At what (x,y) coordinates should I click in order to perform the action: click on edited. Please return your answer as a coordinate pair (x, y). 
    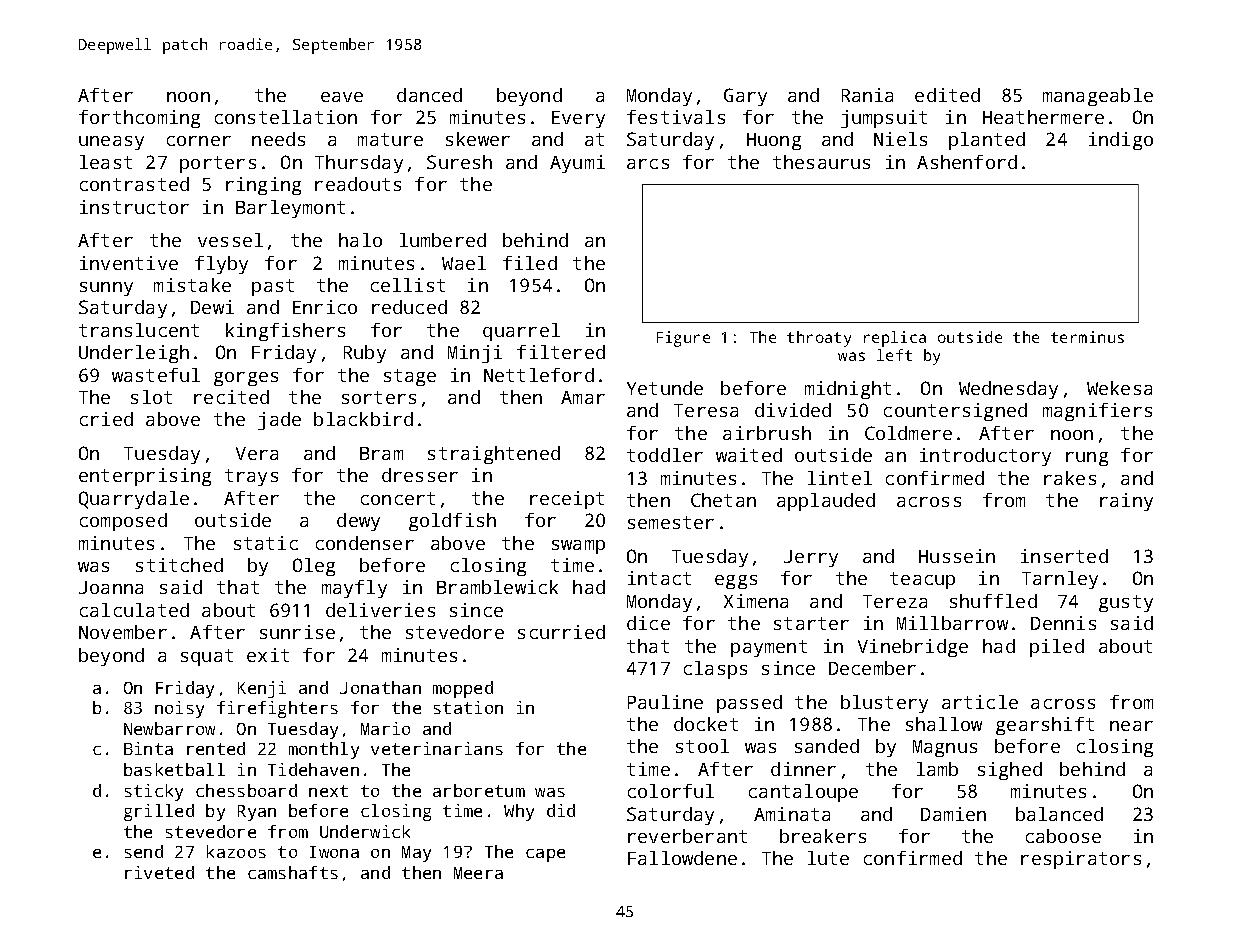
    Looking at the image, I should click on (947, 95).
